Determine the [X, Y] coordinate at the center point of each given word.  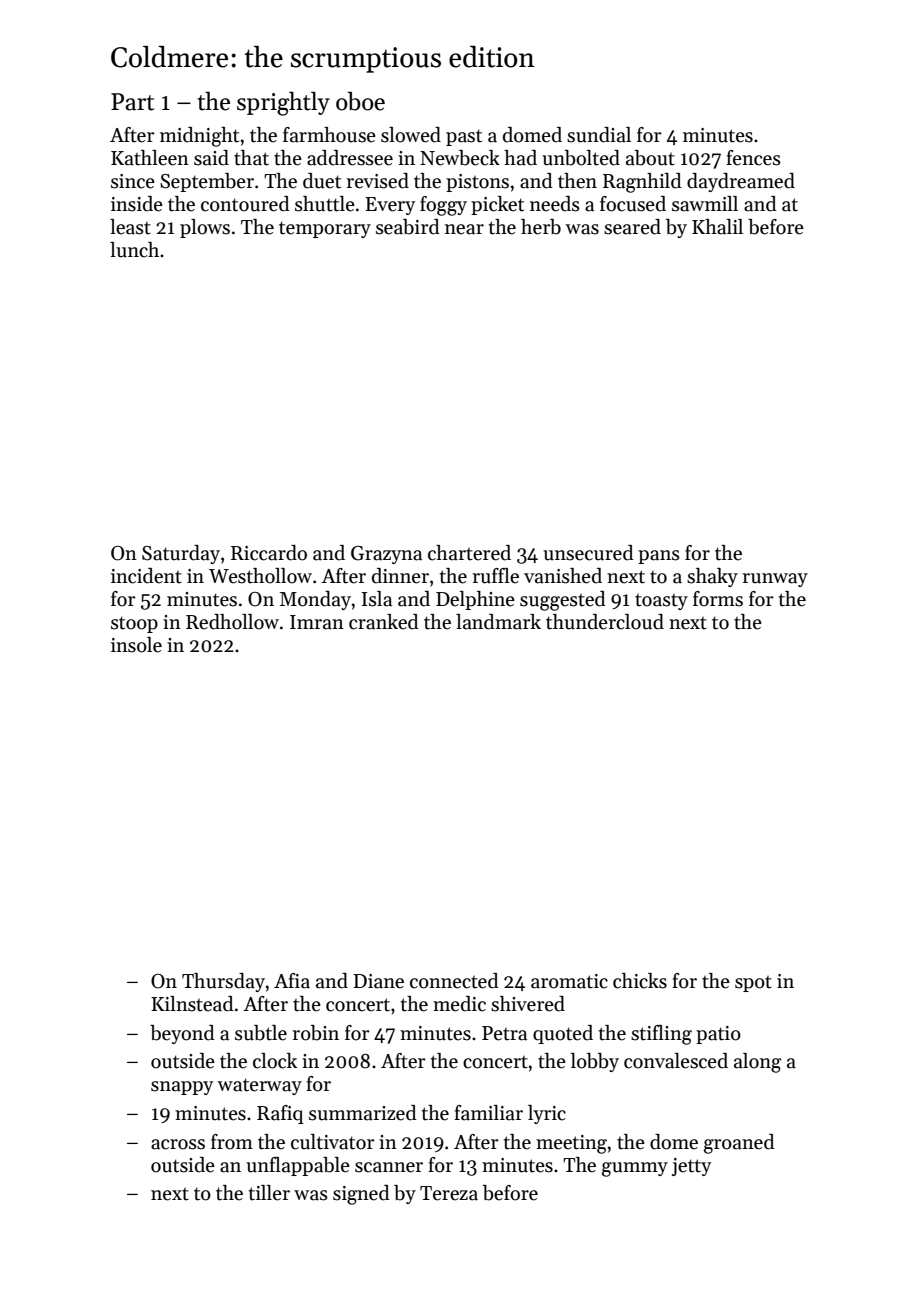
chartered [469, 553]
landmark [498, 622]
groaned [739, 1144]
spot [753, 984]
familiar [488, 1113]
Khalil [717, 227]
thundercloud [605, 622]
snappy [182, 1088]
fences [753, 158]
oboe [360, 101]
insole [136, 645]
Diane [378, 981]
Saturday [181, 554]
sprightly [283, 104]
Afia [292, 981]
